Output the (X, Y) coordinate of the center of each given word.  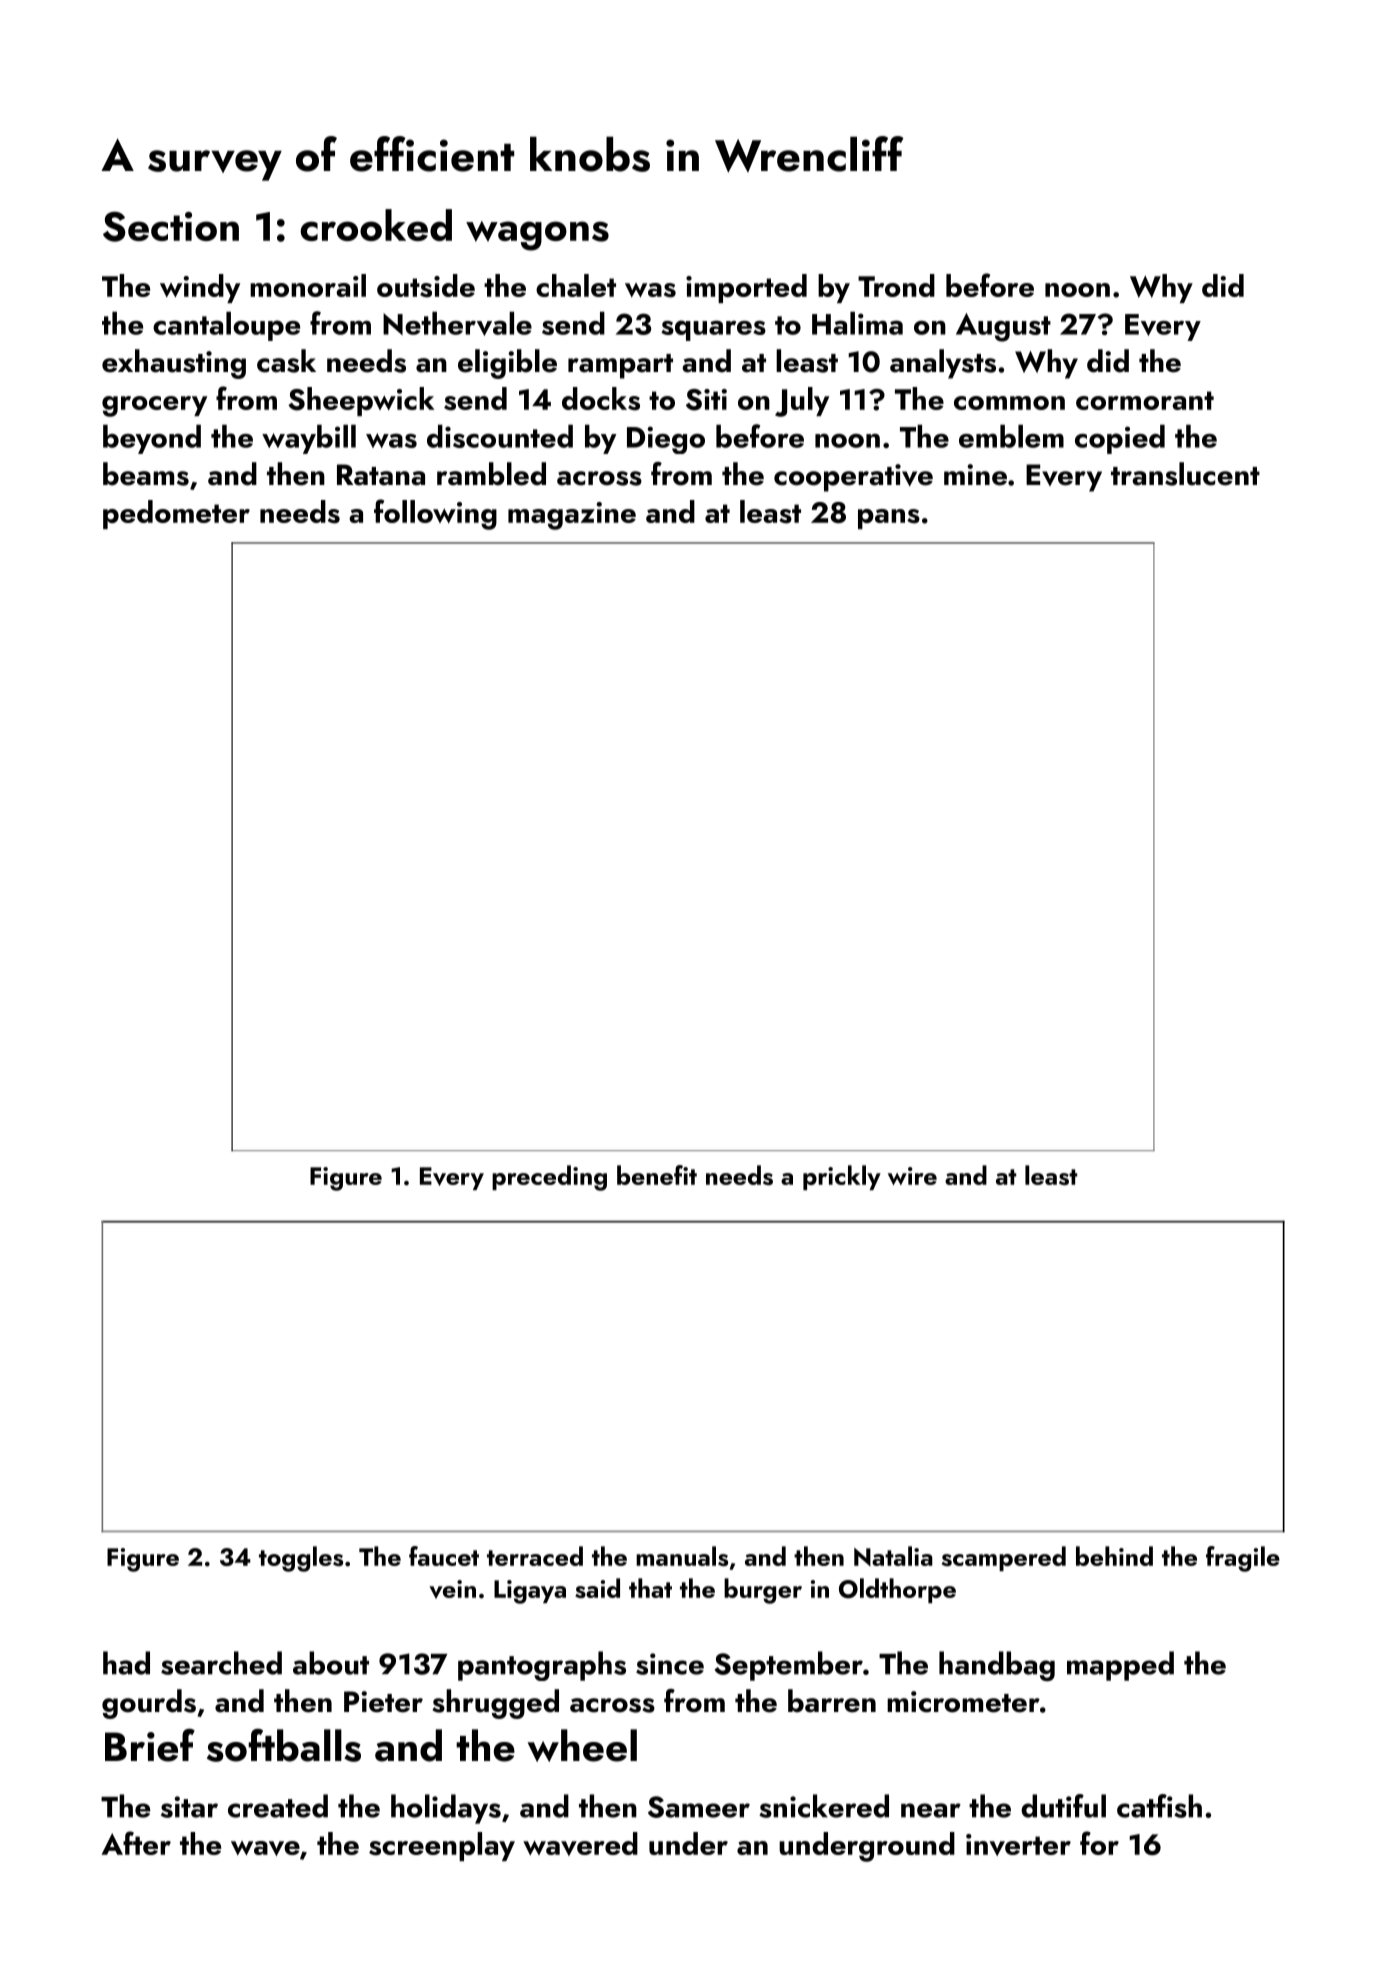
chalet (576, 285)
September (788, 1666)
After (136, 1843)
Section (171, 226)
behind (1114, 1556)
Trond (896, 285)
